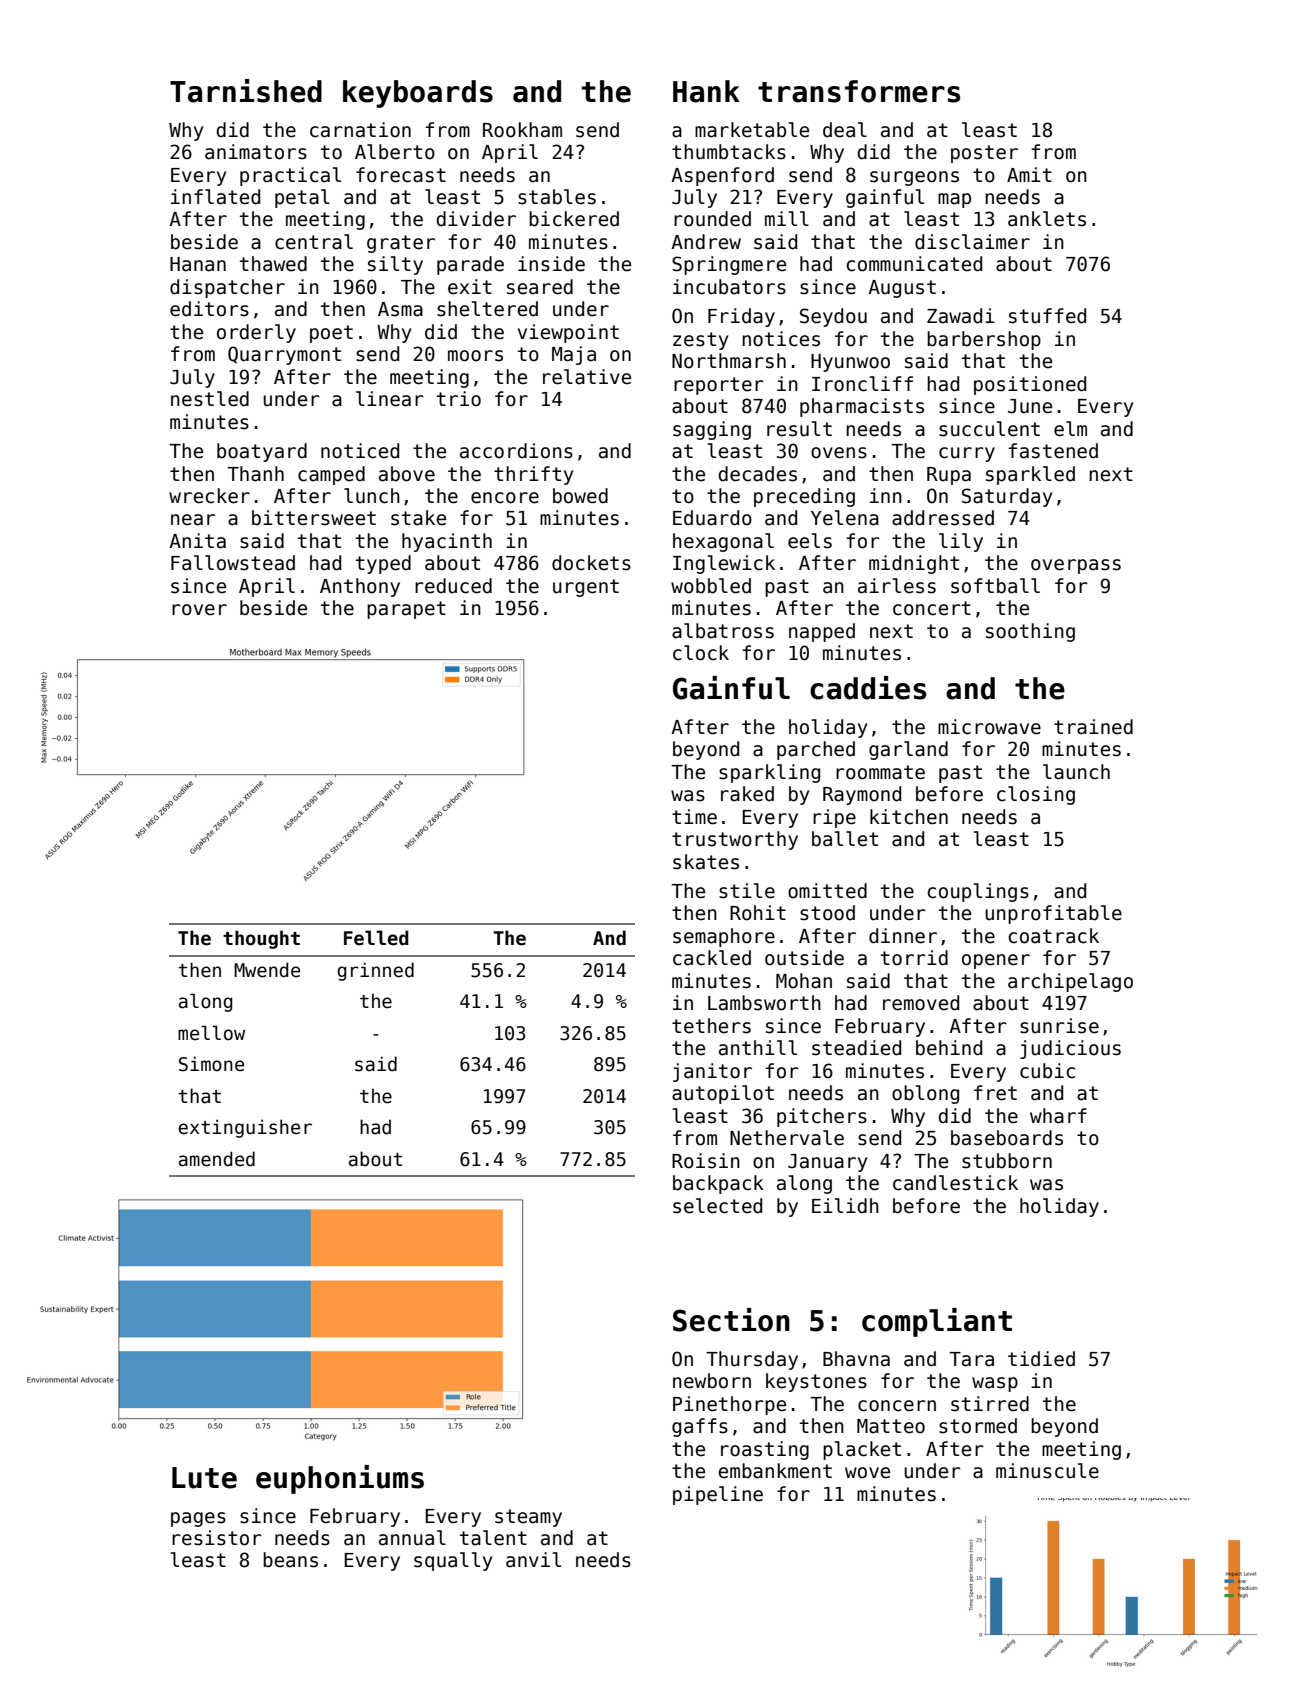  Describe the element at coordinates (209, 309) in the page. I see `editors` at that location.
